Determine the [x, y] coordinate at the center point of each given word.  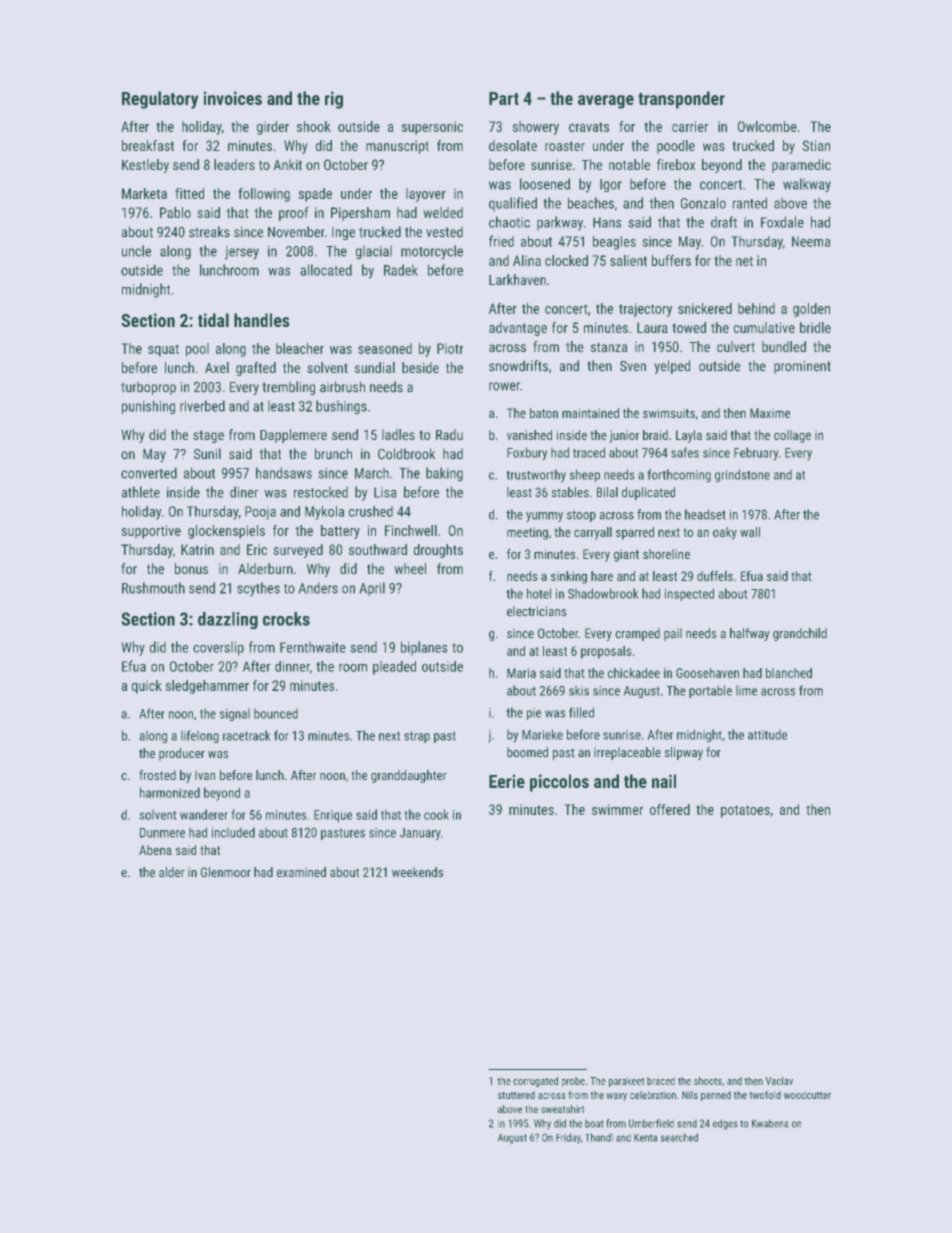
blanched [789, 673]
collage [792, 436]
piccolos [559, 783]
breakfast [148, 145]
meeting [527, 533]
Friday [568, 1138]
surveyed [298, 551]
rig [334, 100]
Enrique [333, 816]
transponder [681, 100]
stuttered [516, 1095]
